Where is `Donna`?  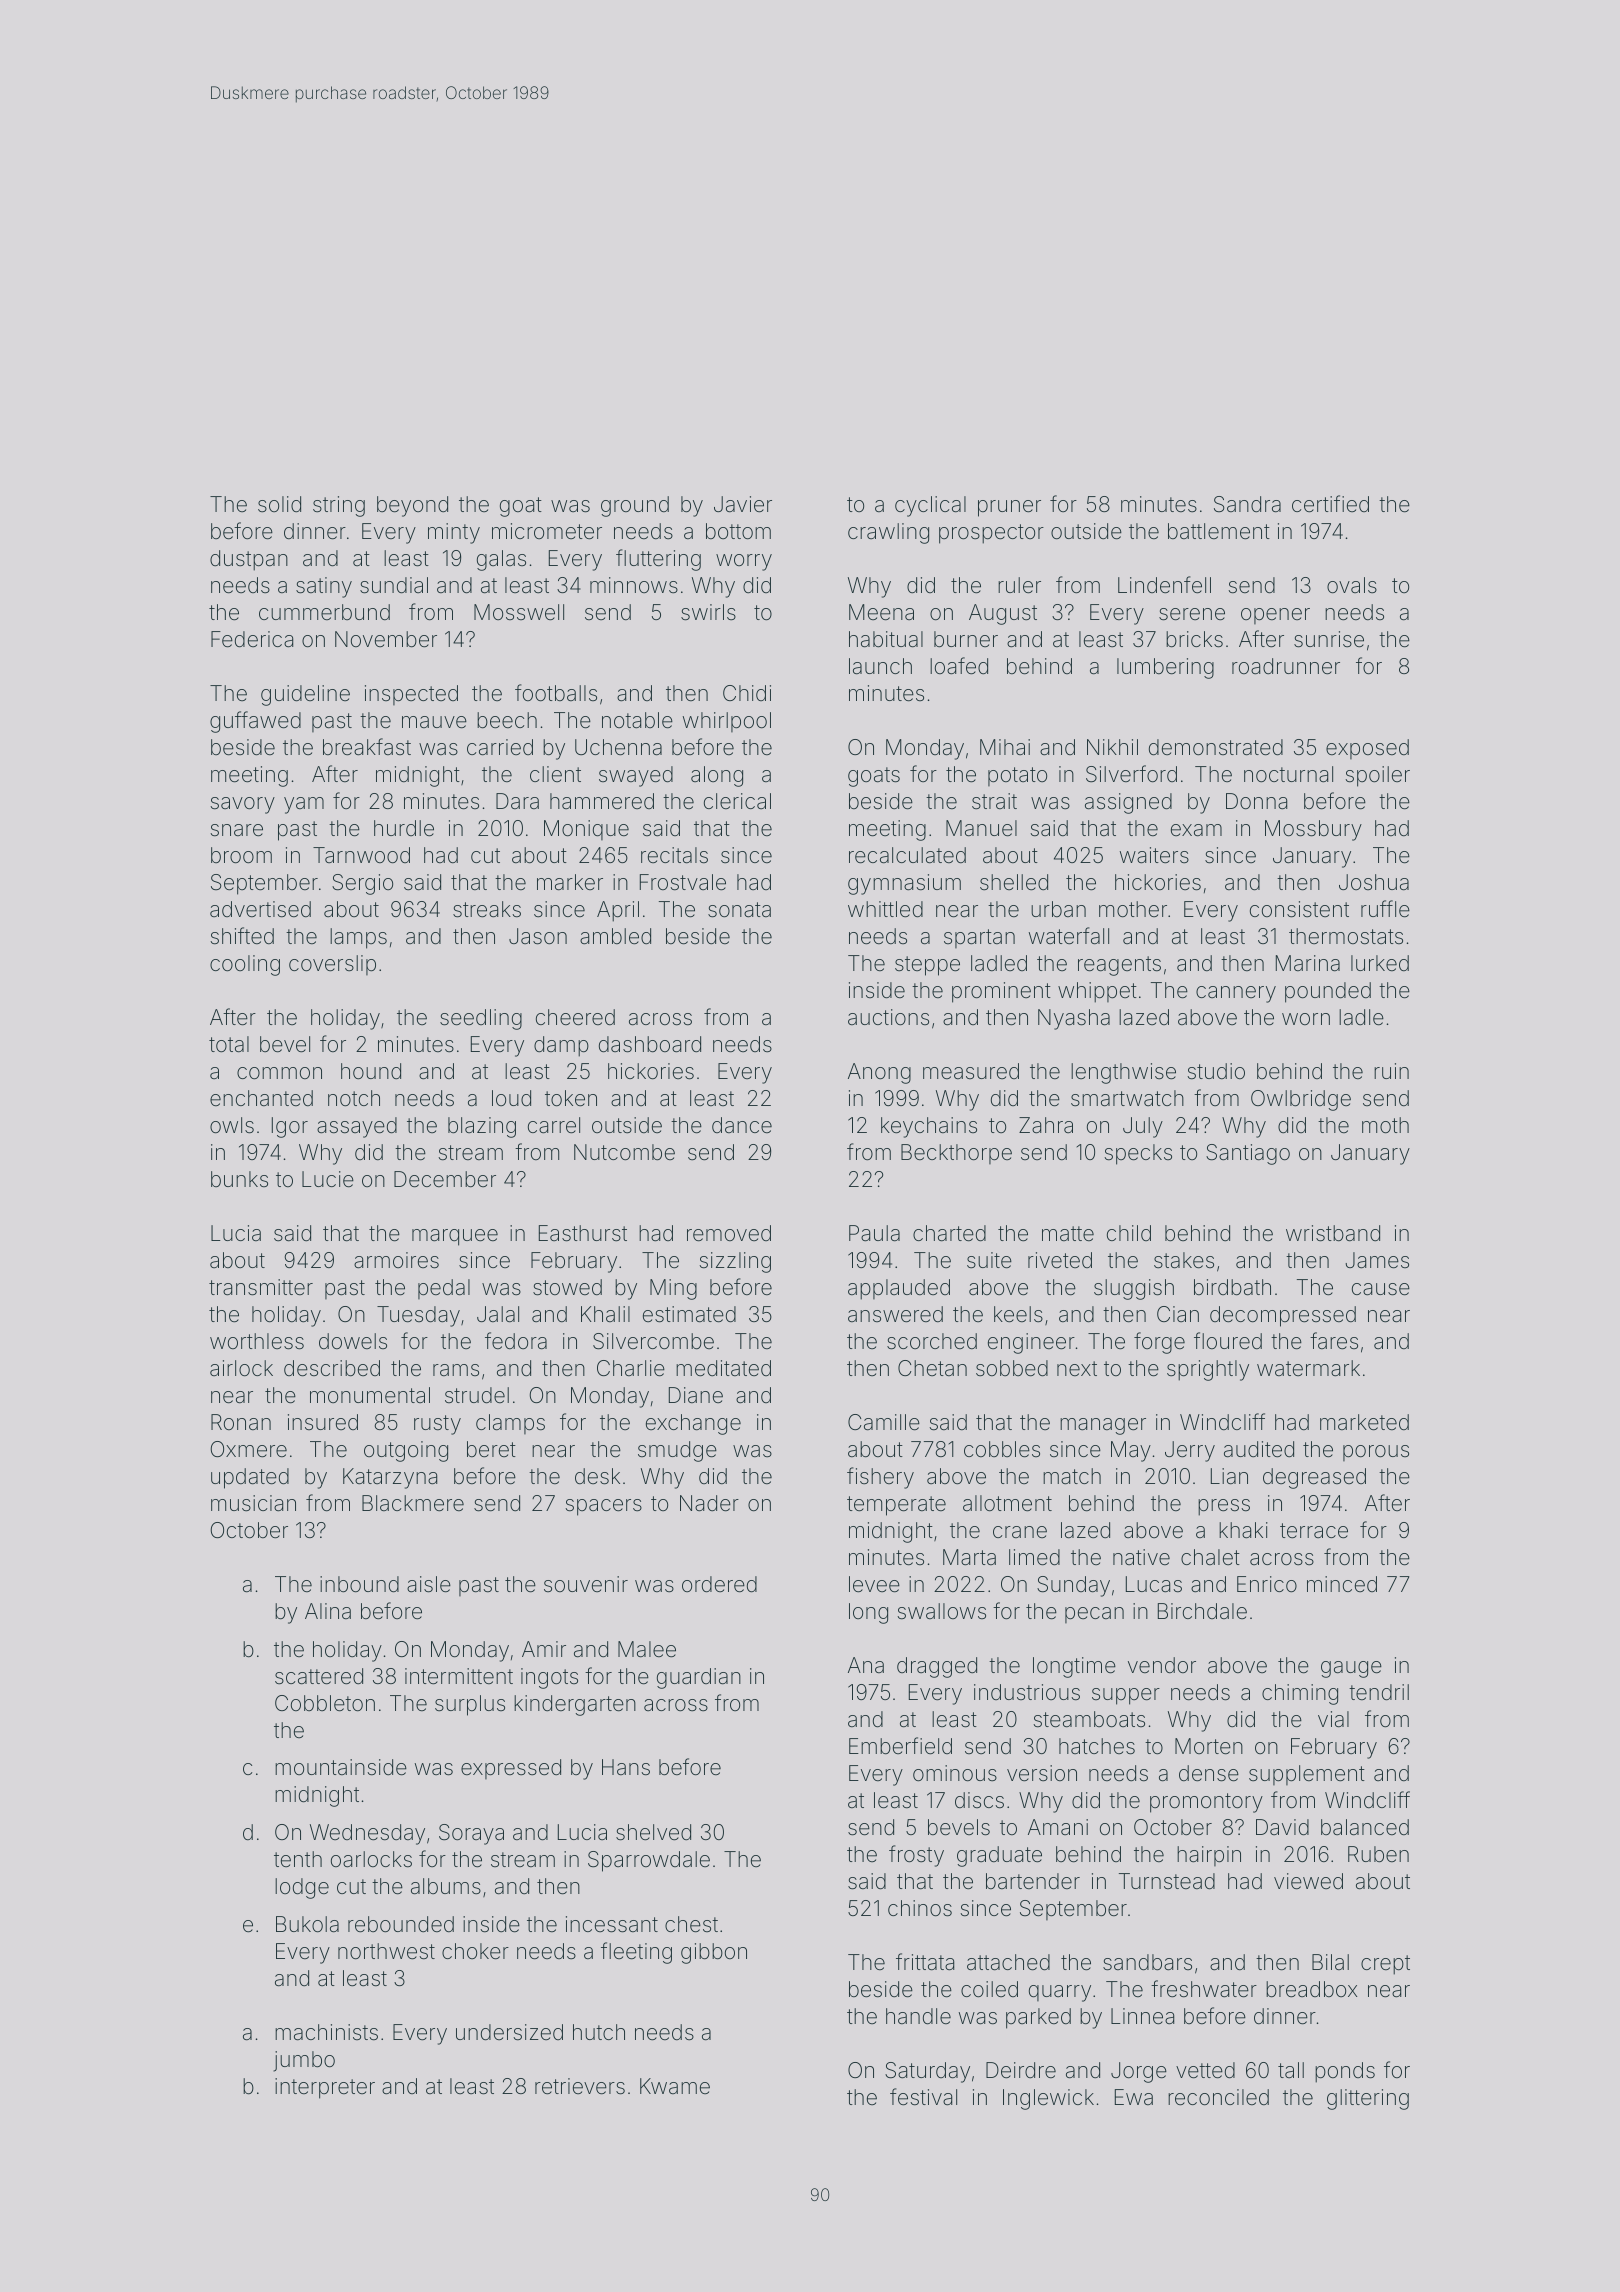
Donna is located at coordinates (1256, 801).
